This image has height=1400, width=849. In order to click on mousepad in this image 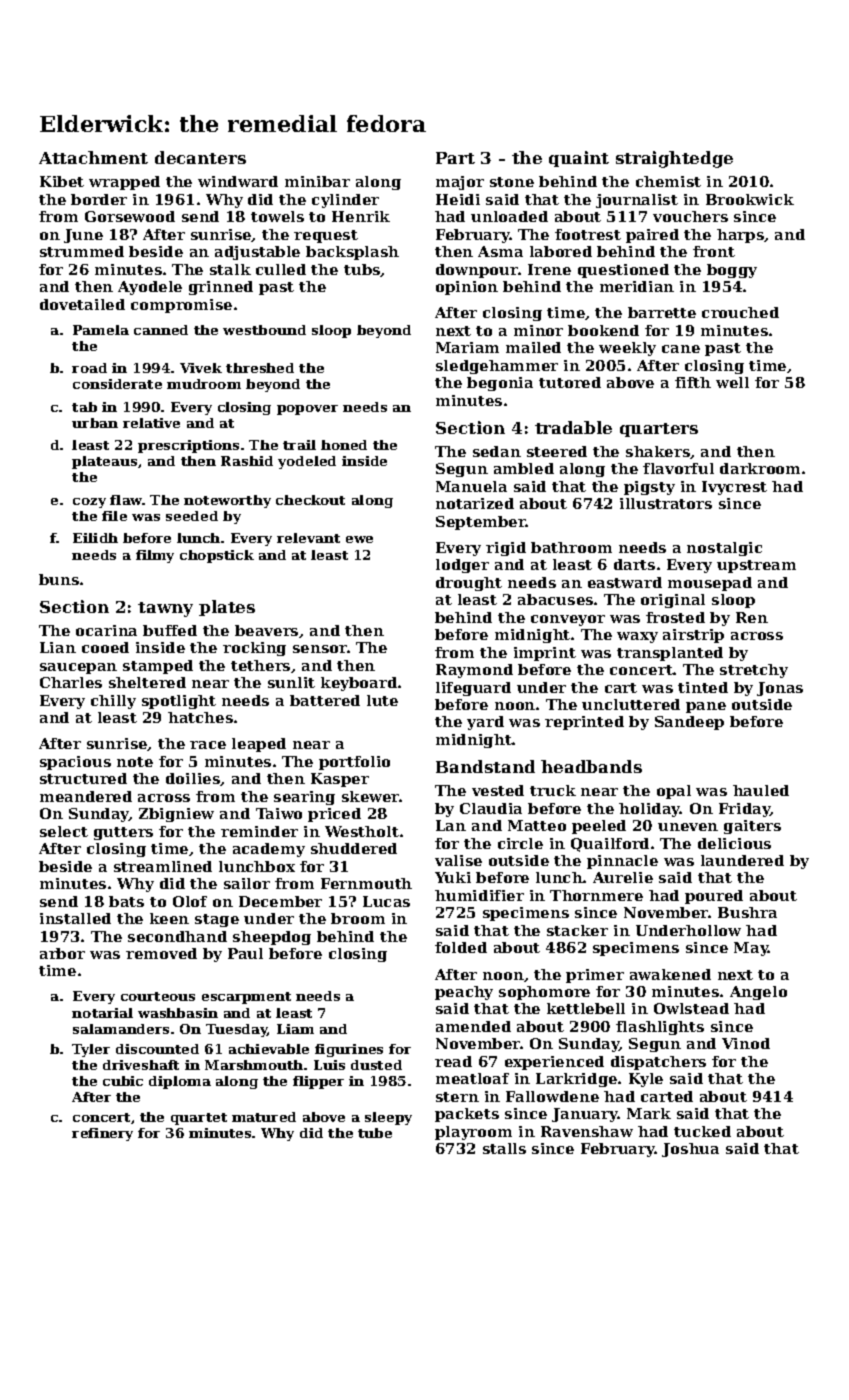, I will do `click(710, 584)`.
